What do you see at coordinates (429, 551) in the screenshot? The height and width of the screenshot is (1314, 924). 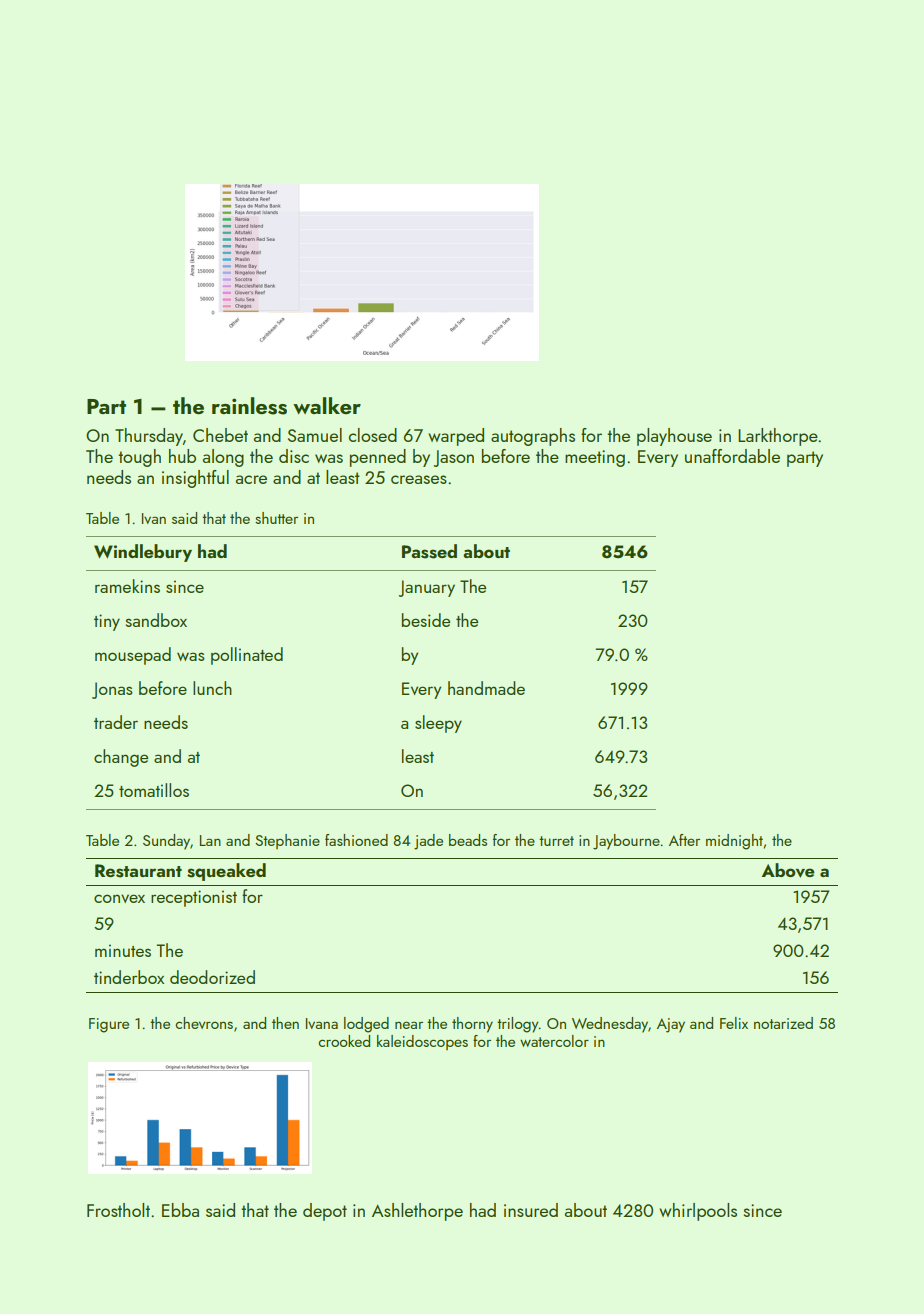 I see `Passed` at bounding box center [429, 551].
